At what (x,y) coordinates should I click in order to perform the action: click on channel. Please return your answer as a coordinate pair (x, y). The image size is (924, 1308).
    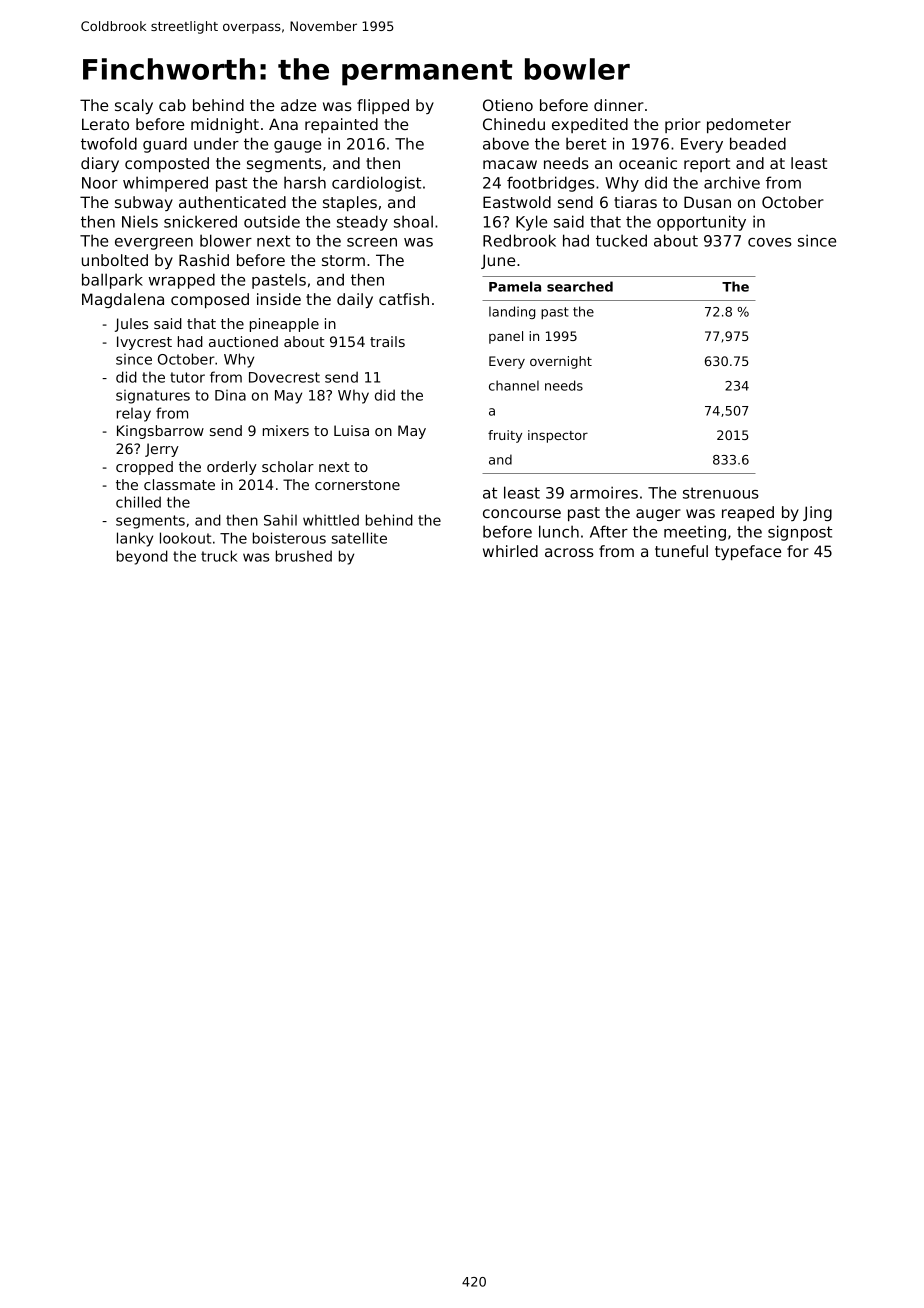
    Looking at the image, I should click on (514, 385).
